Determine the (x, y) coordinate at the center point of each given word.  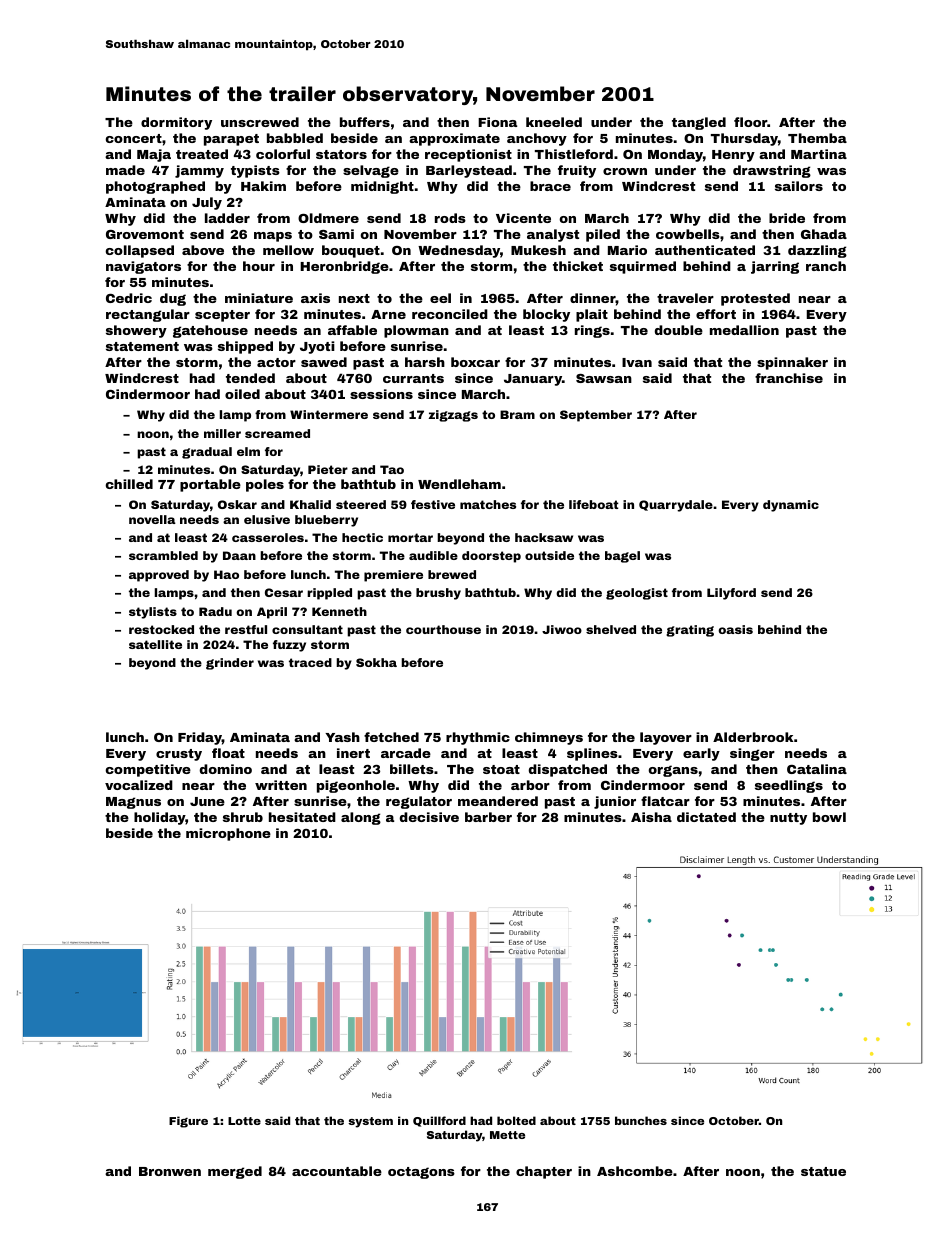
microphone (228, 834)
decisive (429, 817)
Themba (817, 138)
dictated (706, 817)
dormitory (176, 123)
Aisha (651, 817)
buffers (365, 122)
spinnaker (792, 363)
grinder (230, 664)
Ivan (637, 362)
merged (235, 1172)
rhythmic (478, 738)
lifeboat (594, 504)
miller (222, 433)
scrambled (163, 555)
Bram (517, 414)
